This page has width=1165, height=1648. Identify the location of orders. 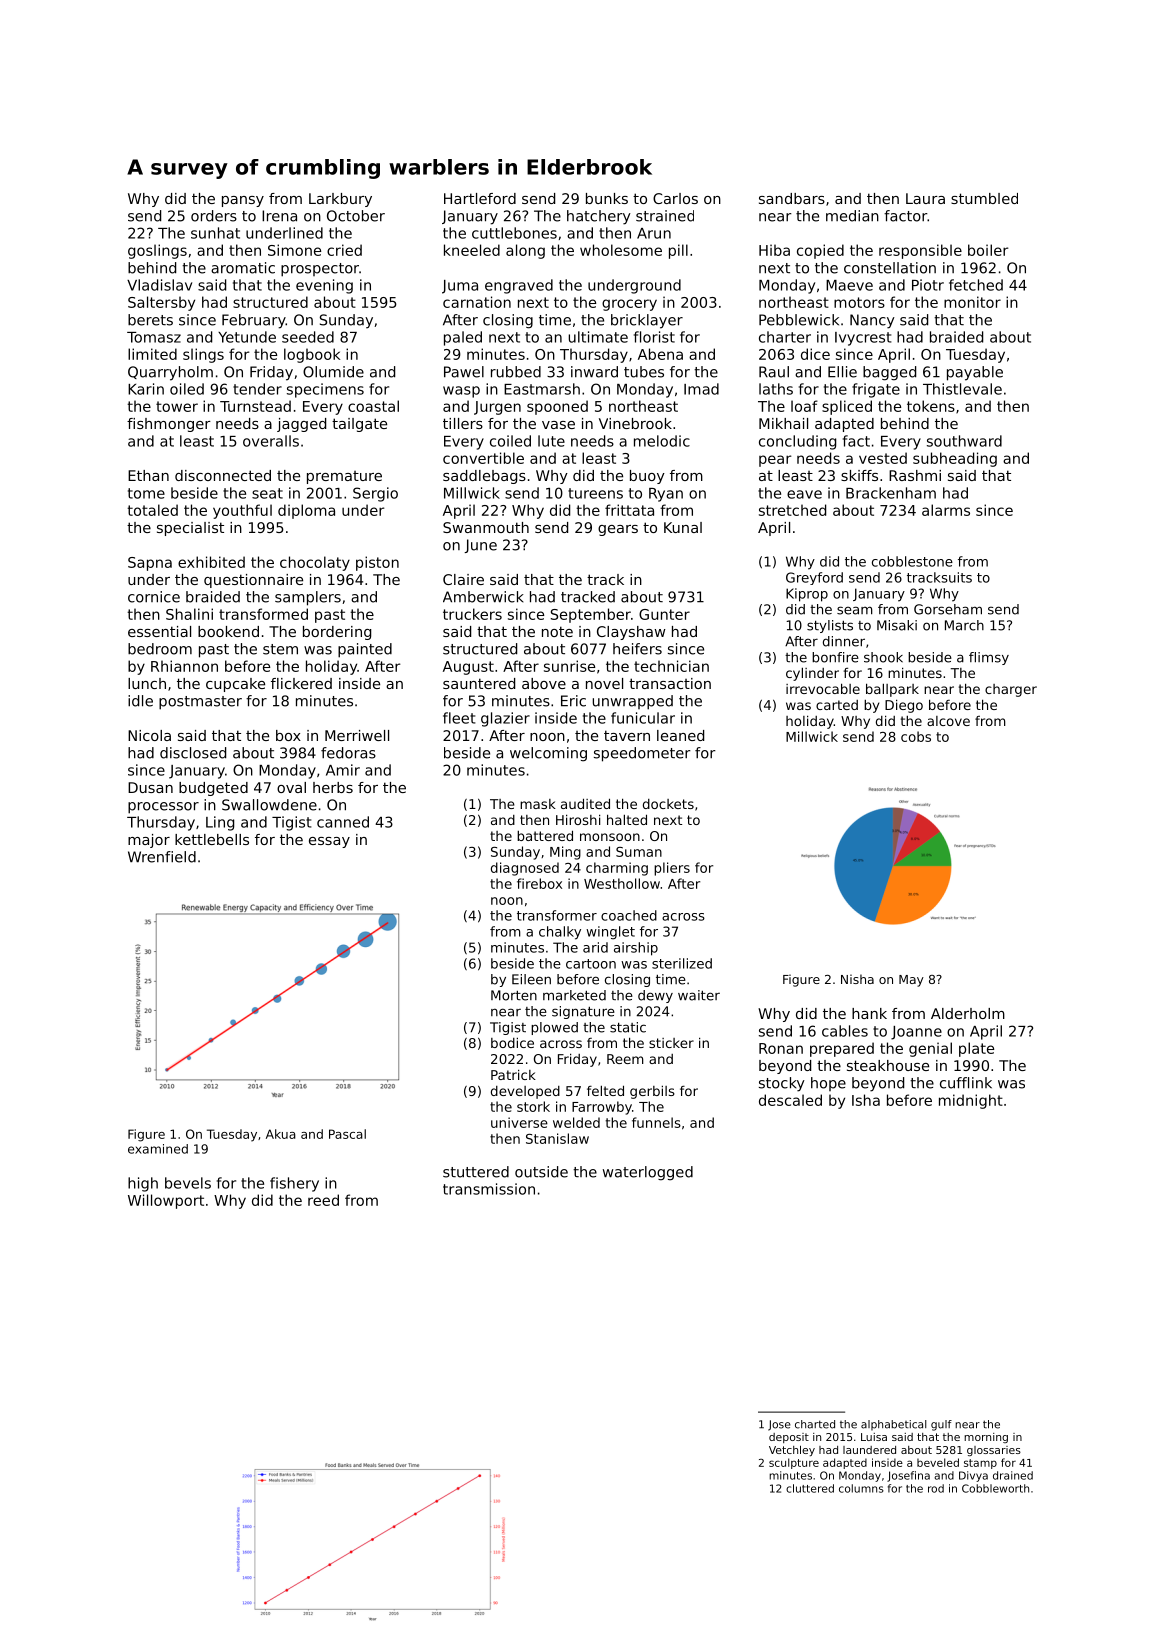
(214, 216).
